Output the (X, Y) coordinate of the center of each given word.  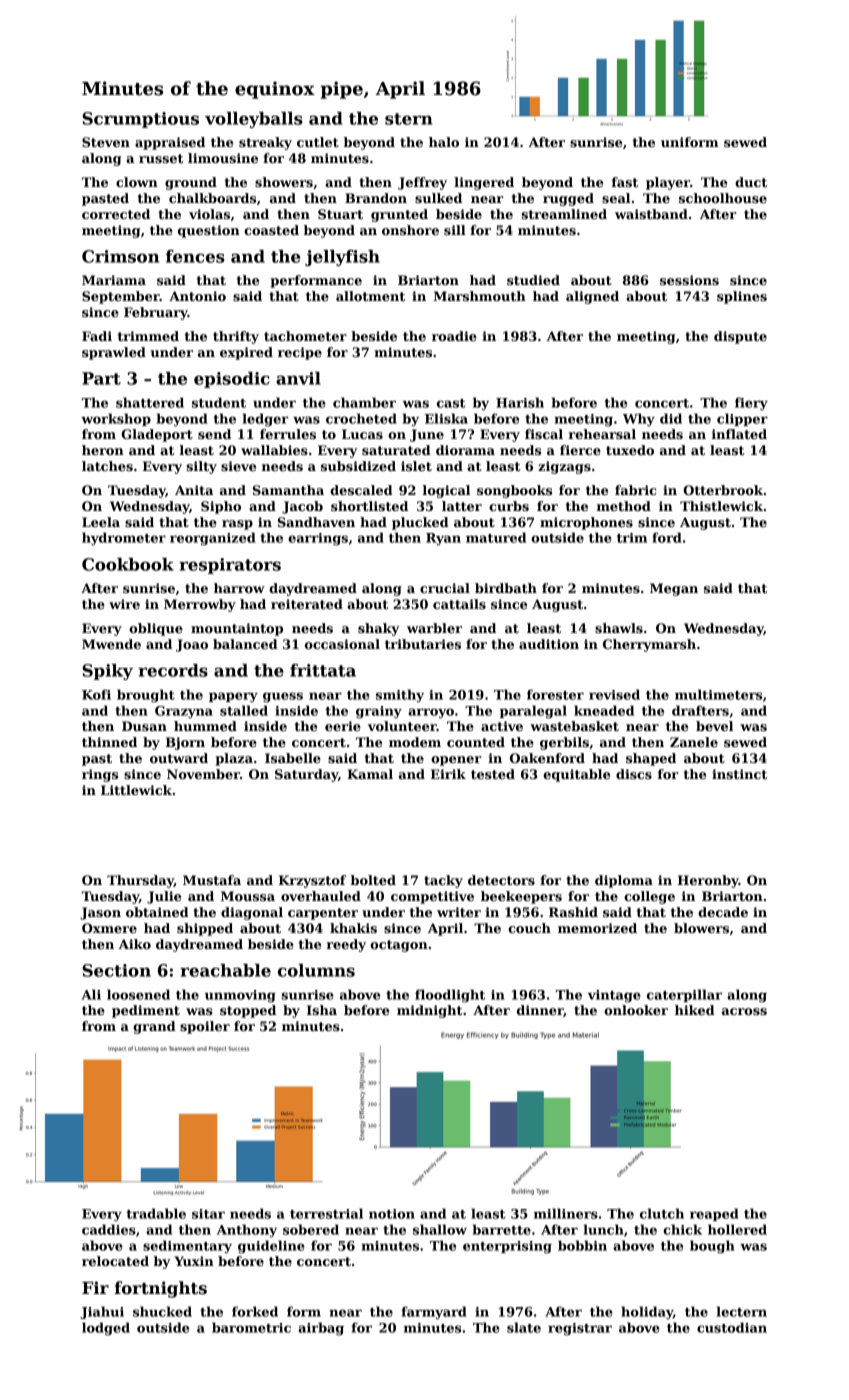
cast (451, 403)
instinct (739, 774)
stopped (248, 1011)
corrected (116, 214)
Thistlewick (721, 506)
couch (529, 928)
